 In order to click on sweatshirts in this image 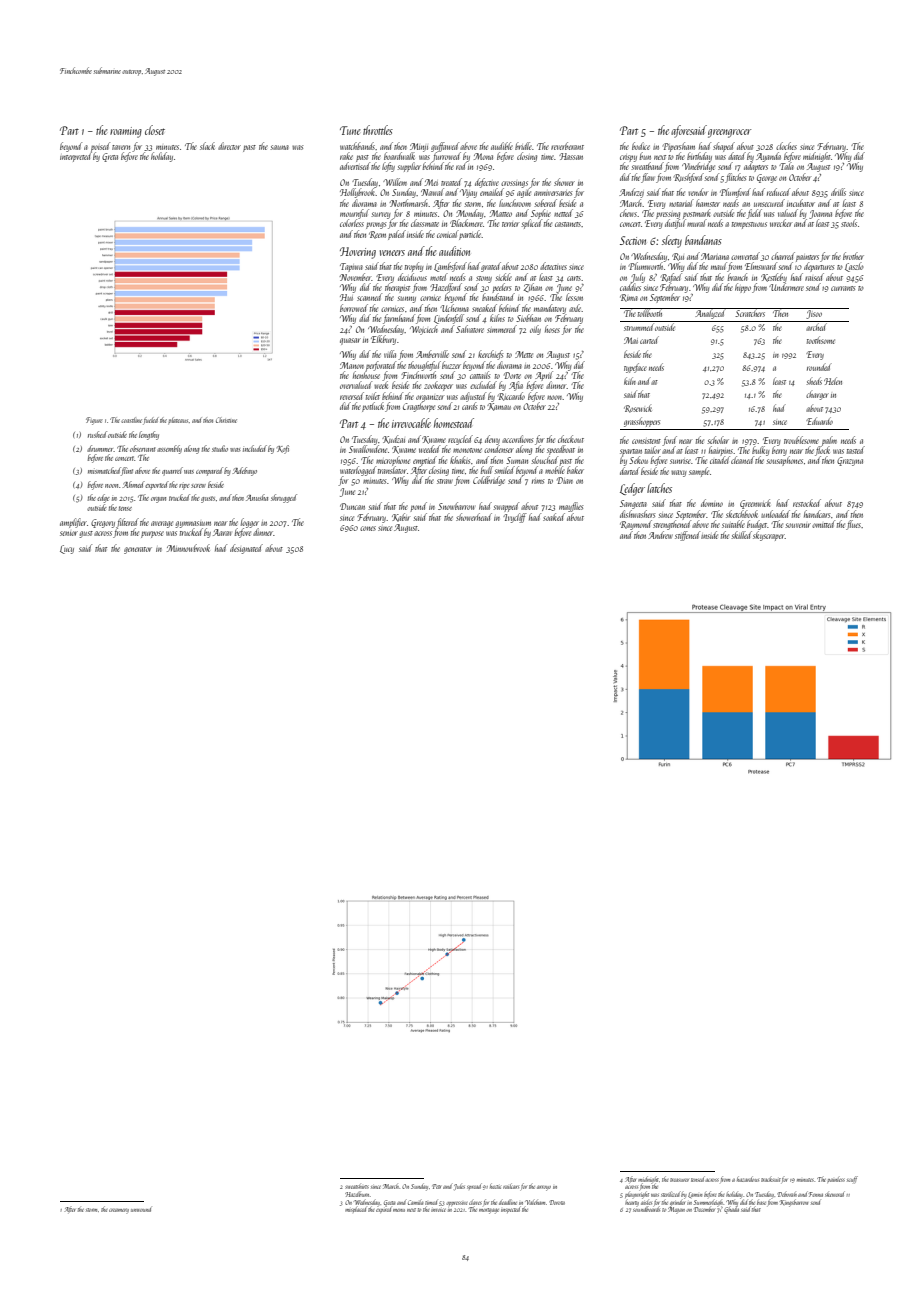, I will do `click(357, 1187)`.
